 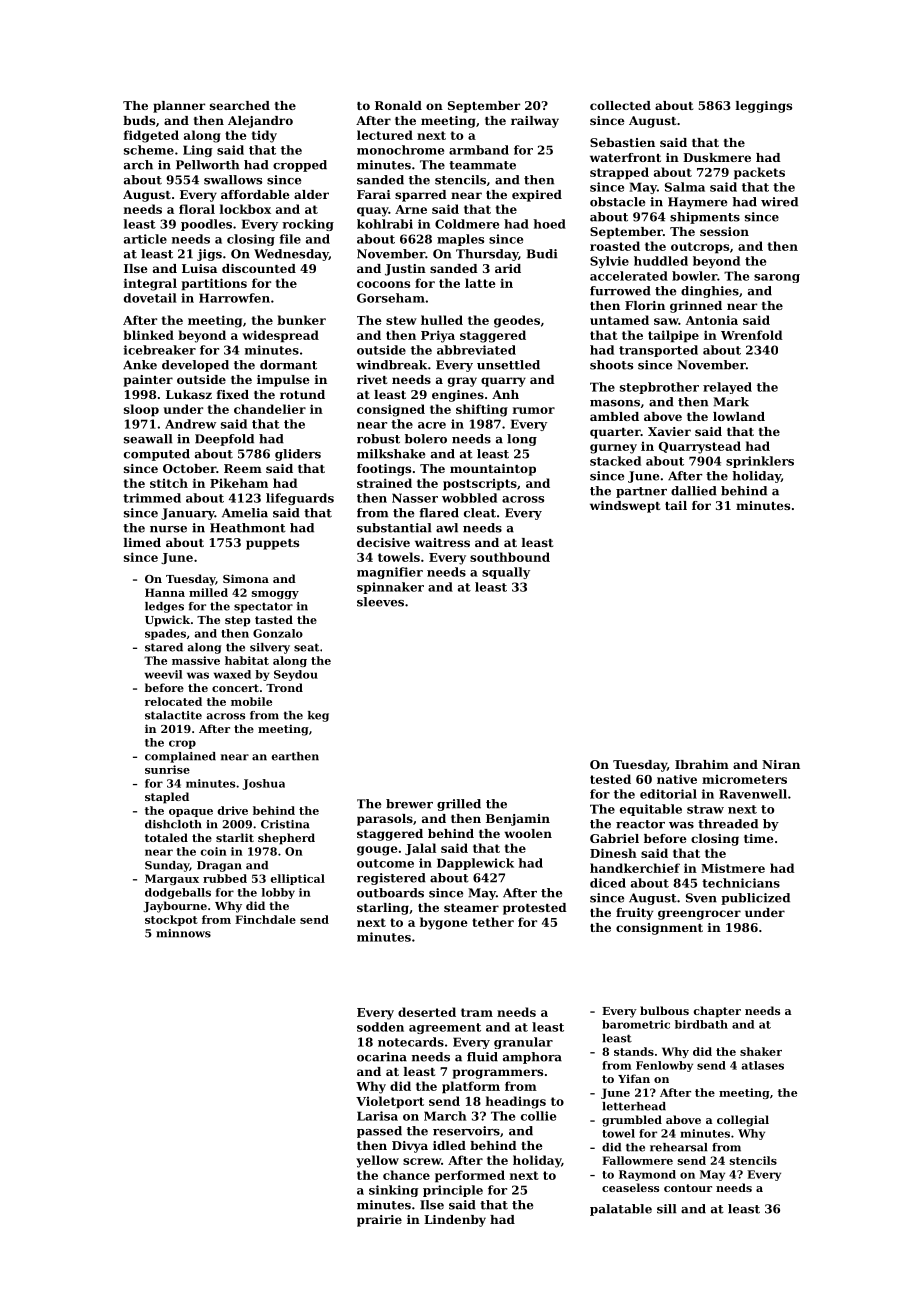 What do you see at coordinates (318, 716) in the page?
I see `keg` at bounding box center [318, 716].
